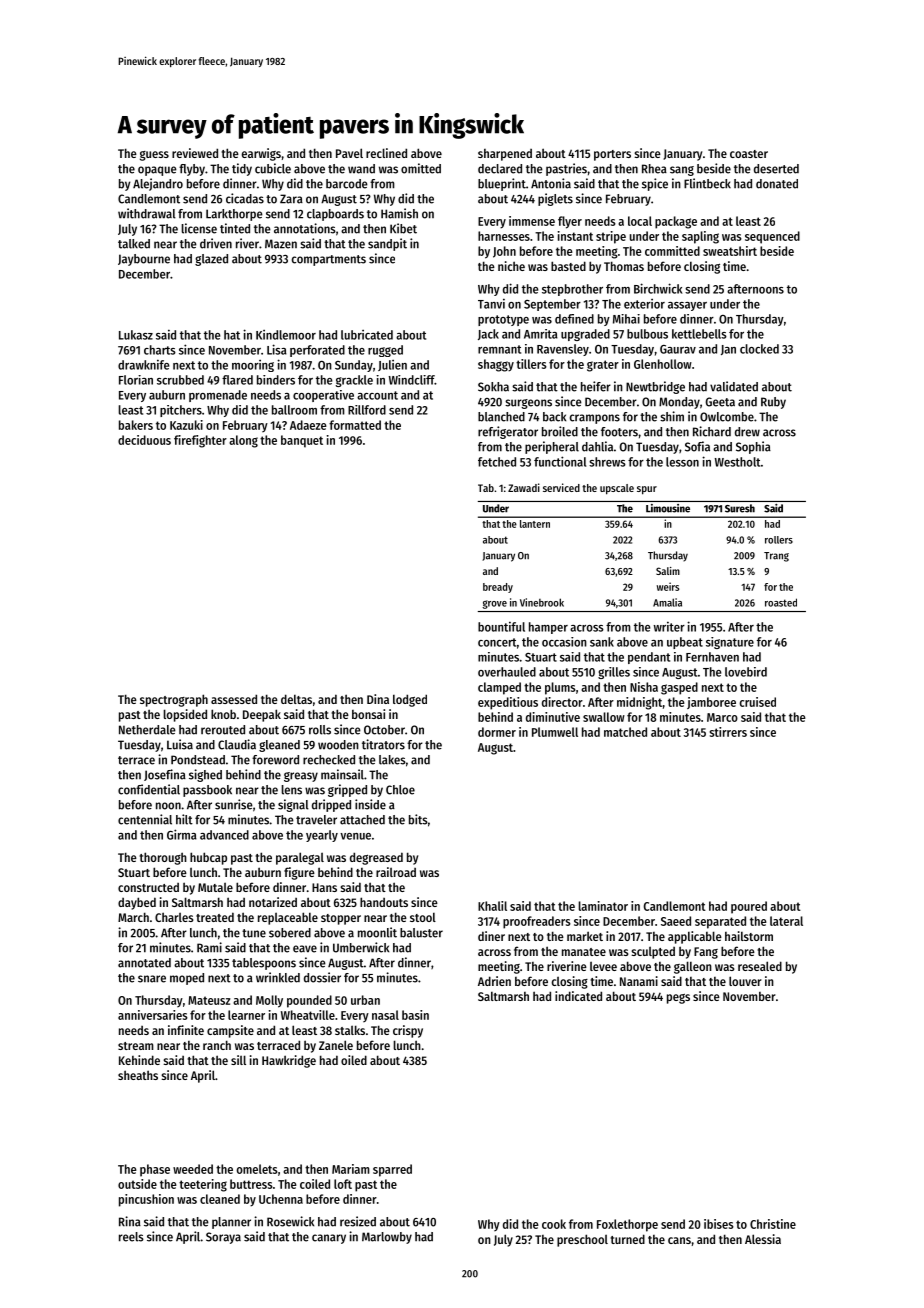 The height and width of the screenshot is (1308, 924). Describe the element at coordinates (415, 1015) in the screenshot. I see `basin` at that location.
